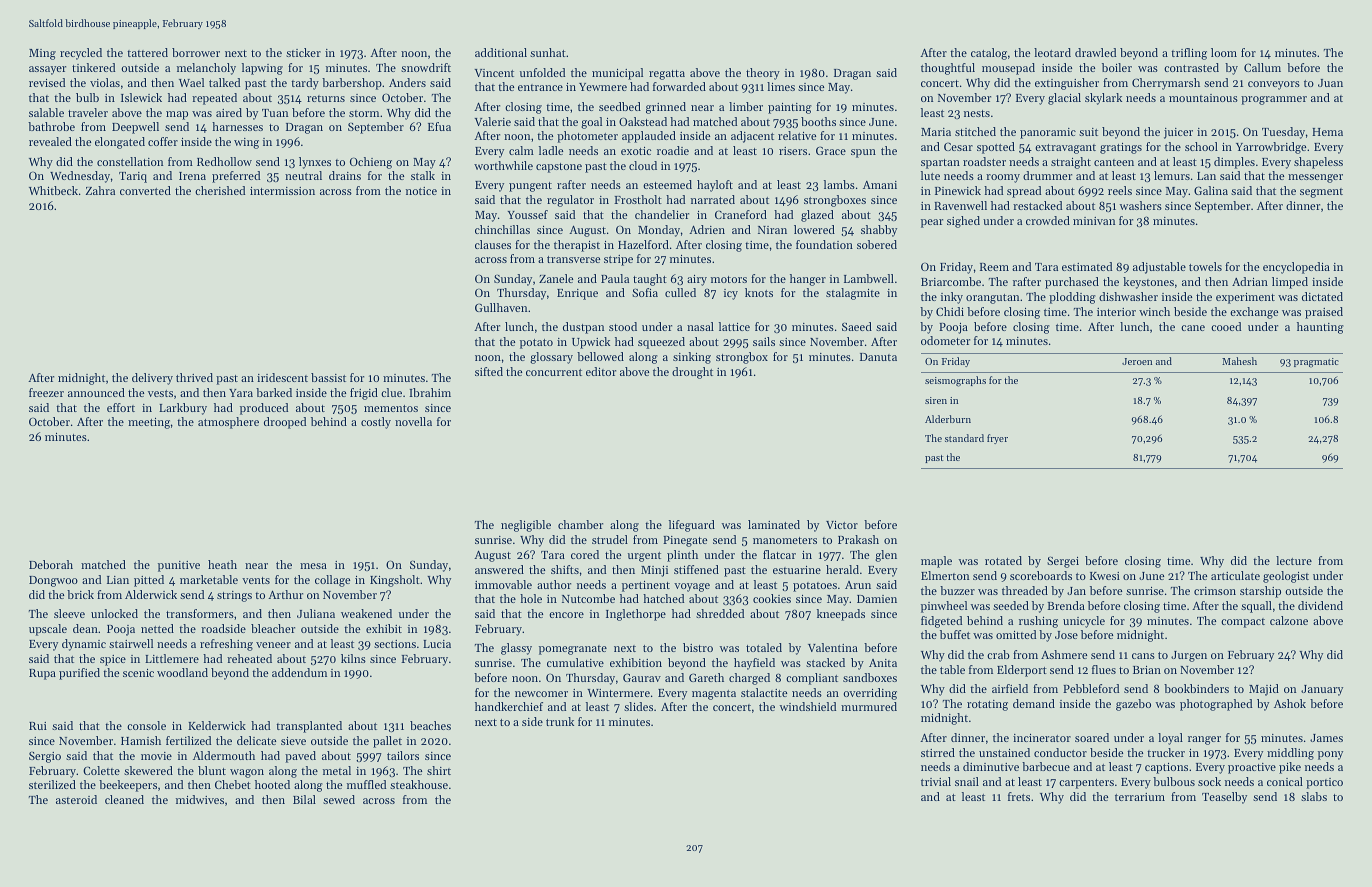 This screenshot has width=1372, height=887. What do you see at coordinates (395, 581) in the screenshot?
I see `Kingsholt` at bounding box center [395, 581].
